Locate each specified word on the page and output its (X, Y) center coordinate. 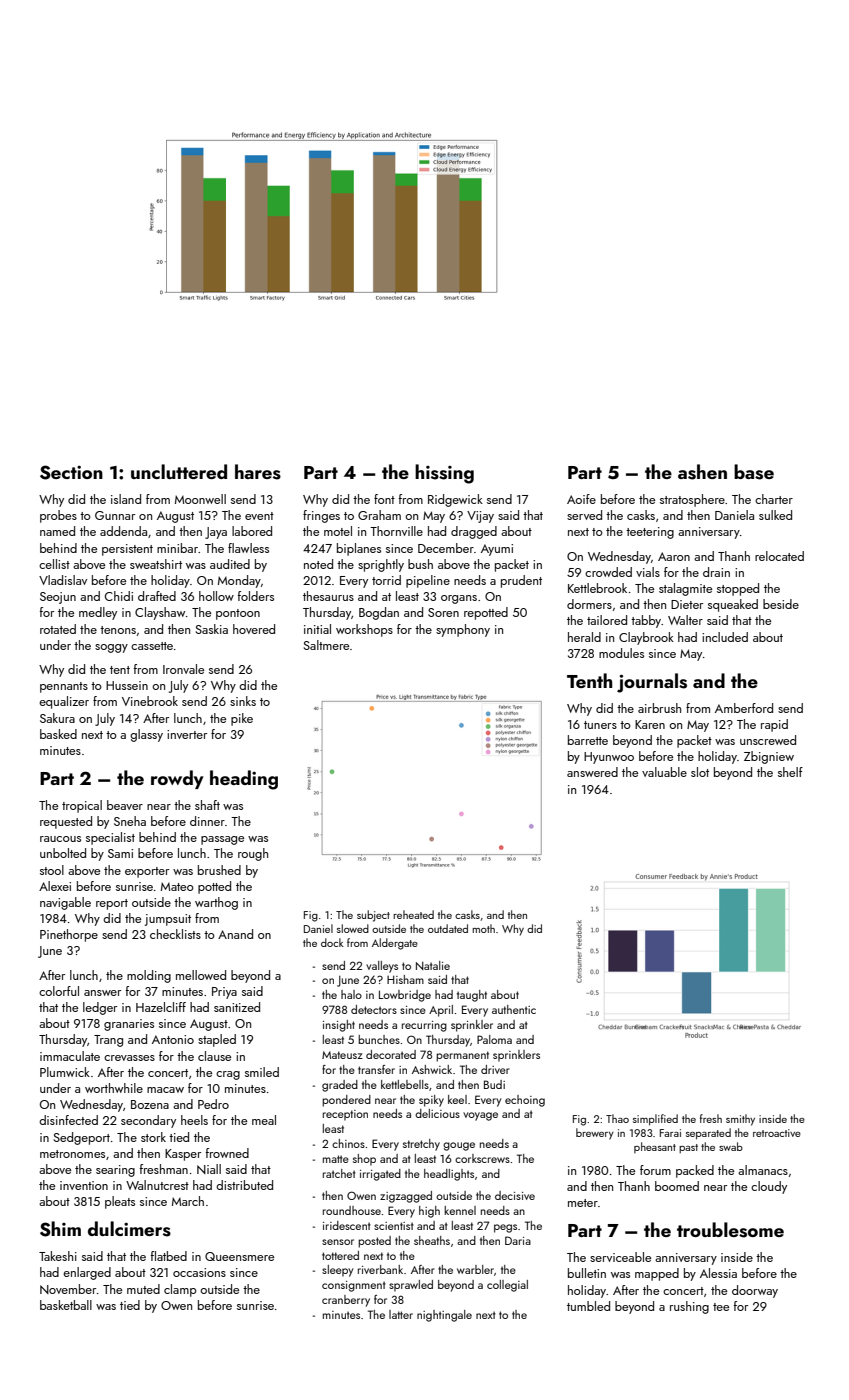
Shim (60, 1229)
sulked (775, 515)
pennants (64, 687)
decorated (391, 1054)
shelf (790, 772)
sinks (243, 701)
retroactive (777, 1133)
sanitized (237, 1007)
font (384, 499)
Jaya (216, 533)
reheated (413, 914)
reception (345, 1115)
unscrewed (768, 740)
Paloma (494, 1039)
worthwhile (114, 1088)
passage (222, 840)
